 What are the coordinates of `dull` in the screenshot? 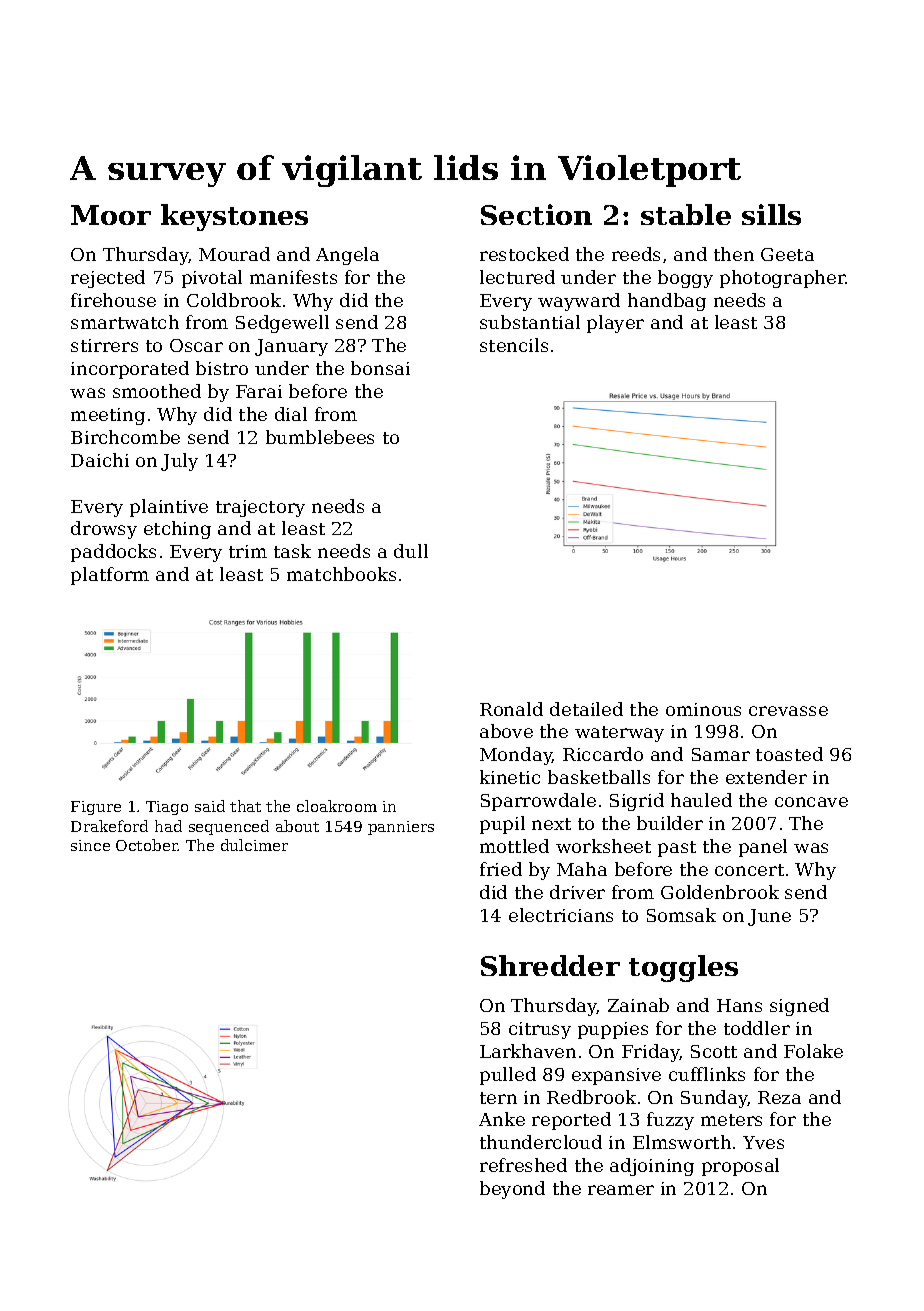 It's located at (411, 551).
